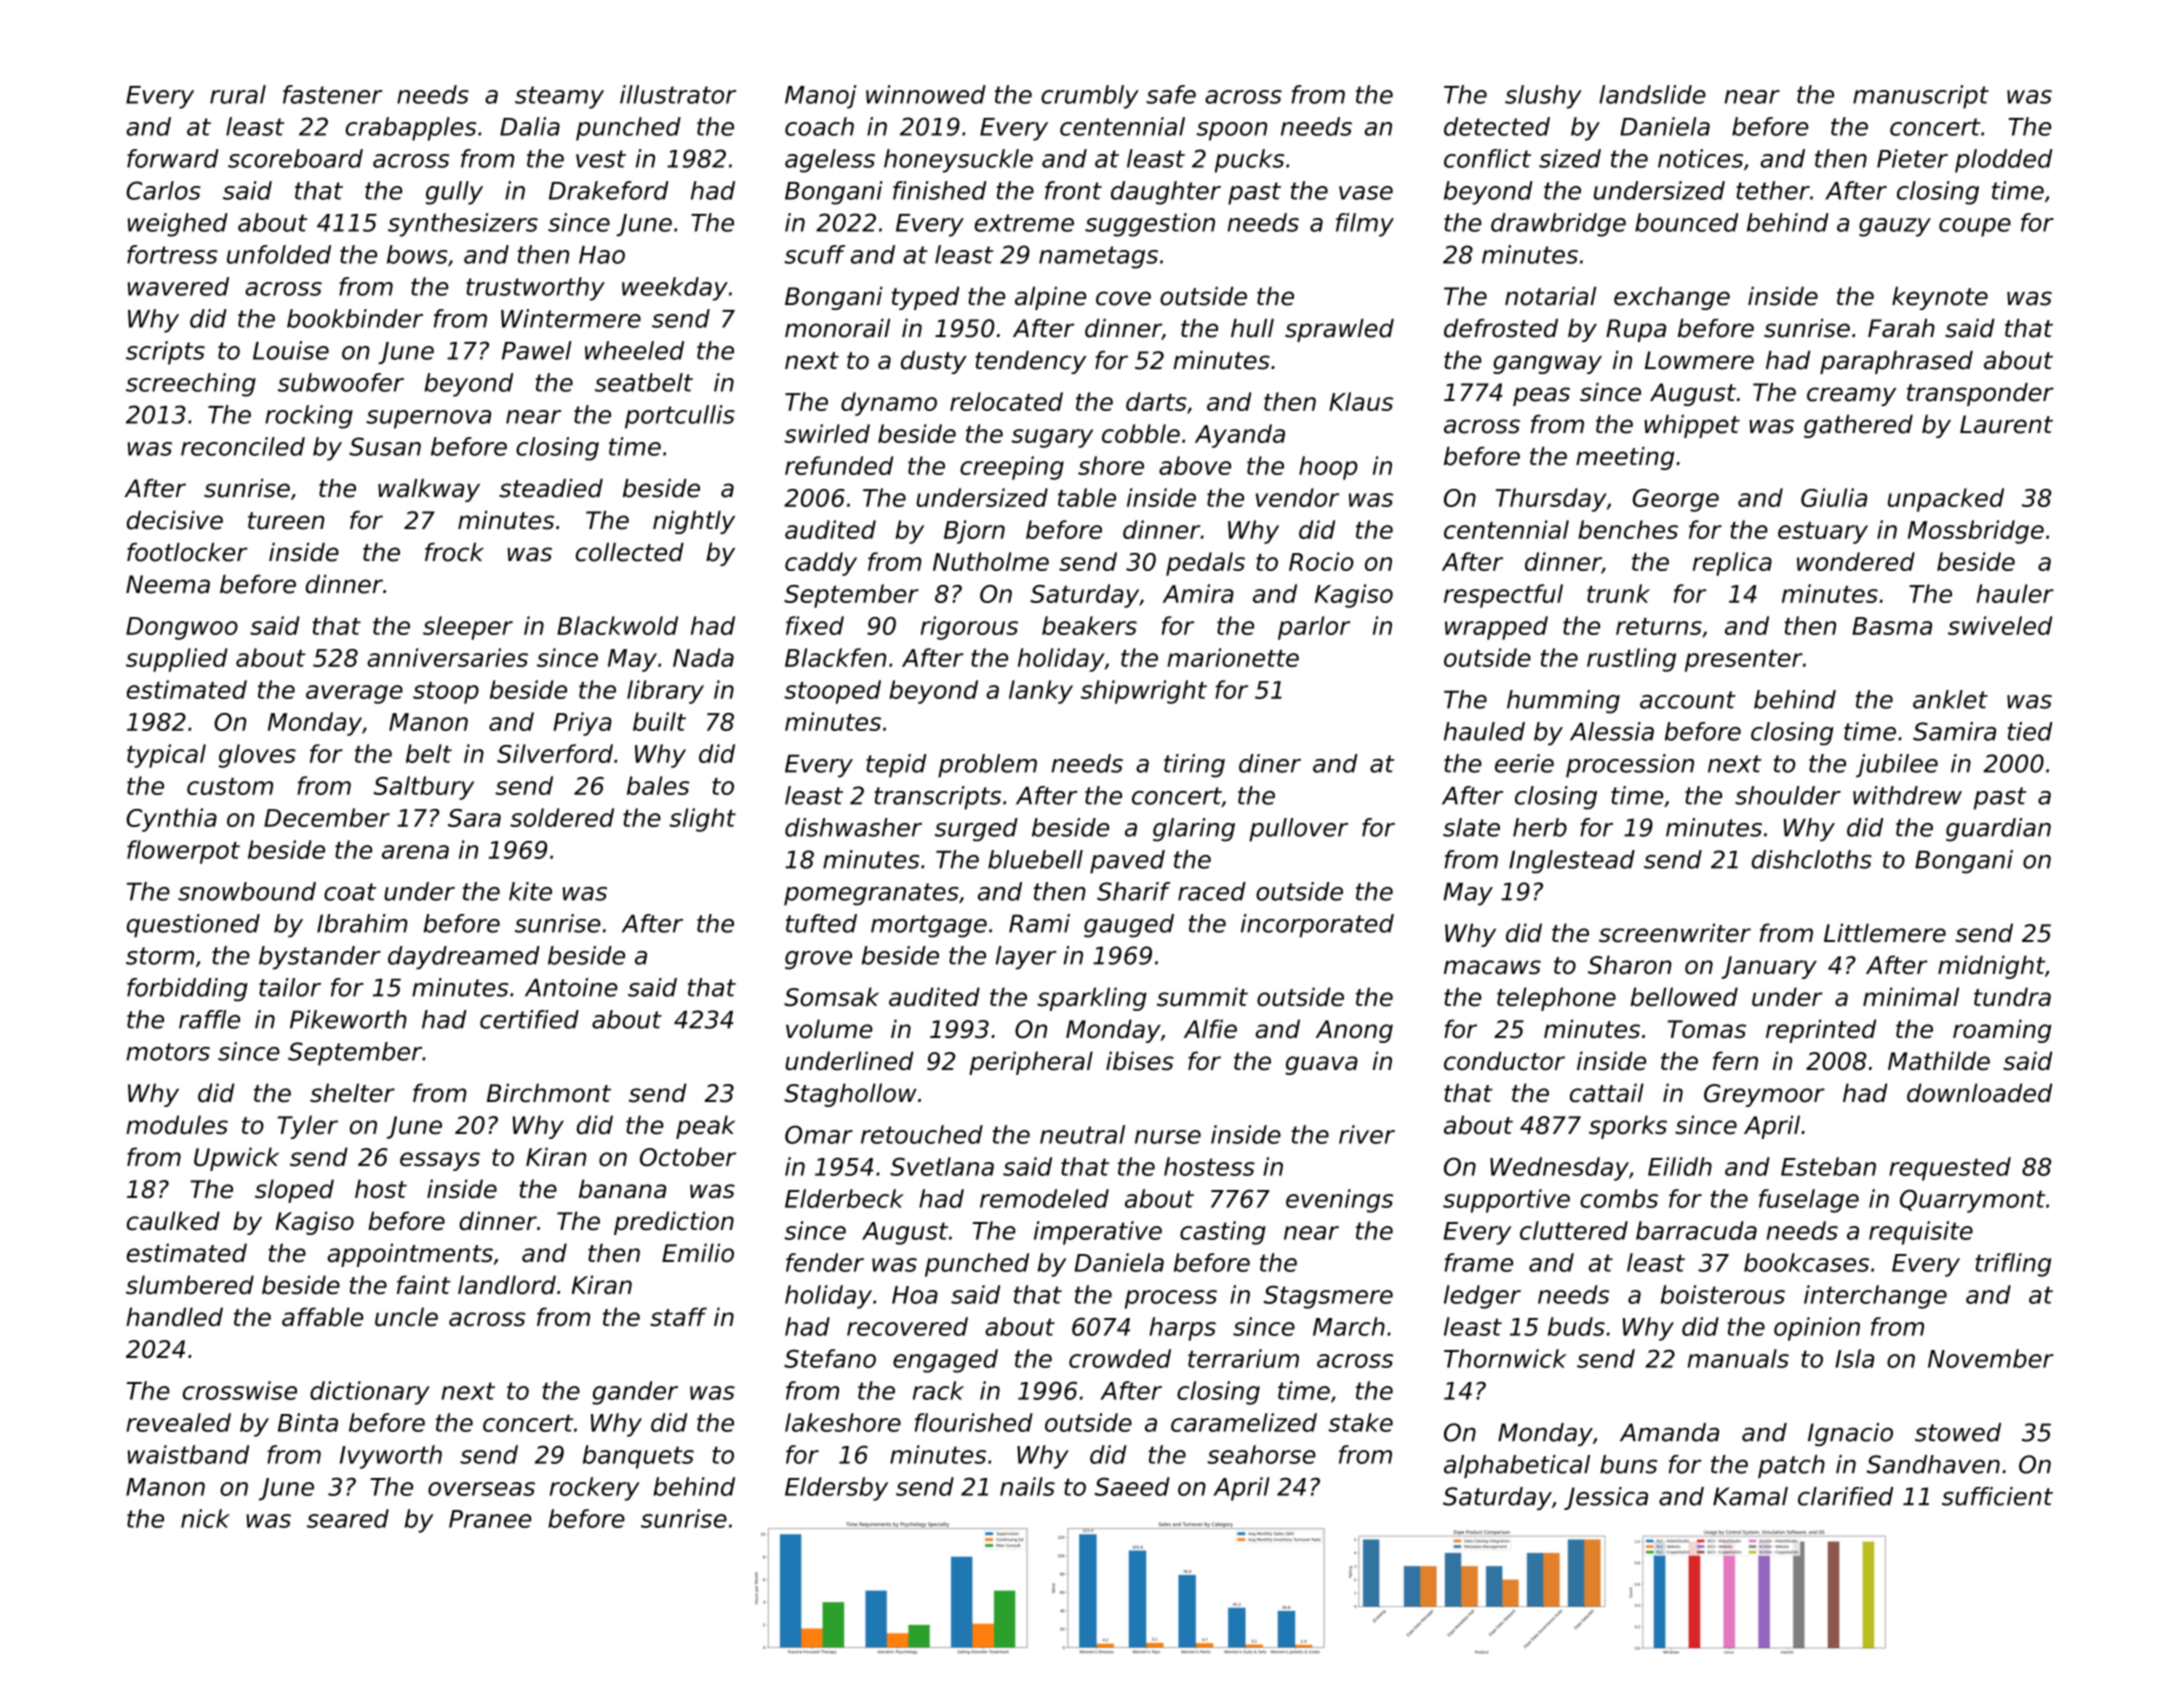 The height and width of the screenshot is (1683, 2178). Describe the element at coordinates (1976, 532) in the screenshot. I see `Mossbridge` at that location.
